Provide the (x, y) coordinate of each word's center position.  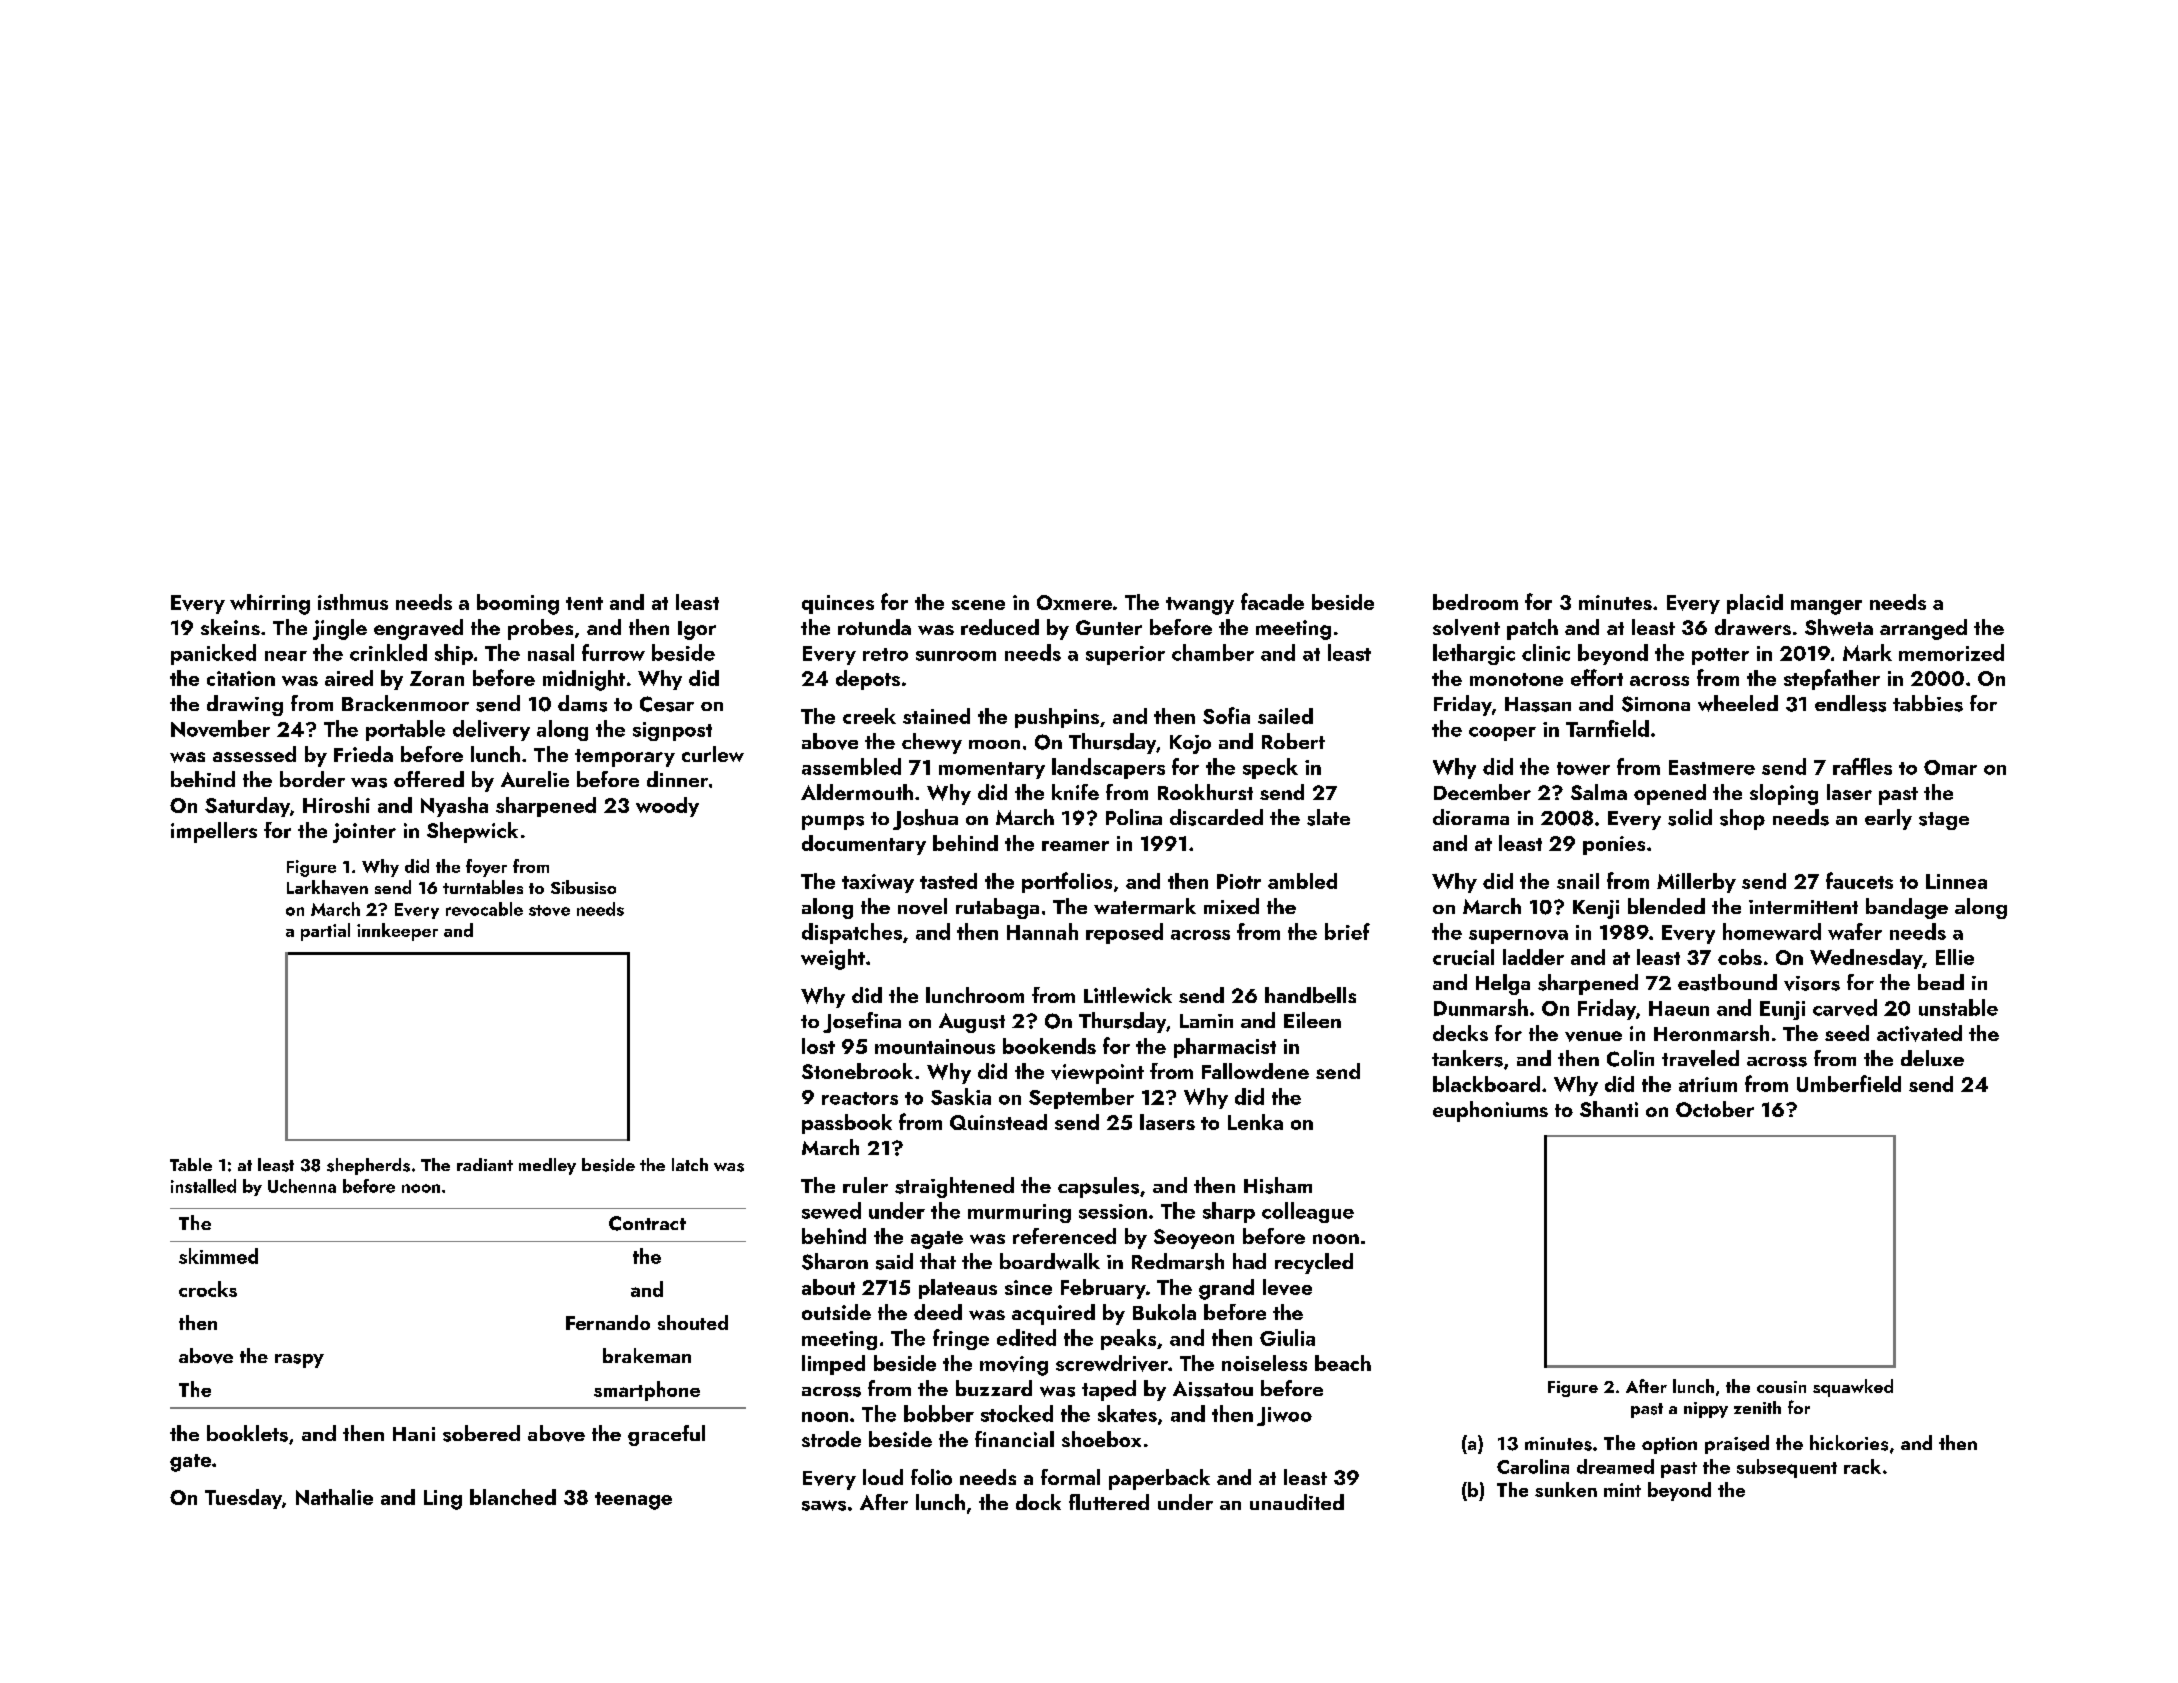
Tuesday (243, 1499)
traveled (1700, 1058)
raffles (1862, 766)
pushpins (1057, 718)
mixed (1231, 906)
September (1081, 1098)
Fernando (608, 1322)
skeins (230, 627)
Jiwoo (1284, 1416)
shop (1742, 819)
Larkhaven (327, 887)
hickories (1849, 1443)
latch (690, 1164)
